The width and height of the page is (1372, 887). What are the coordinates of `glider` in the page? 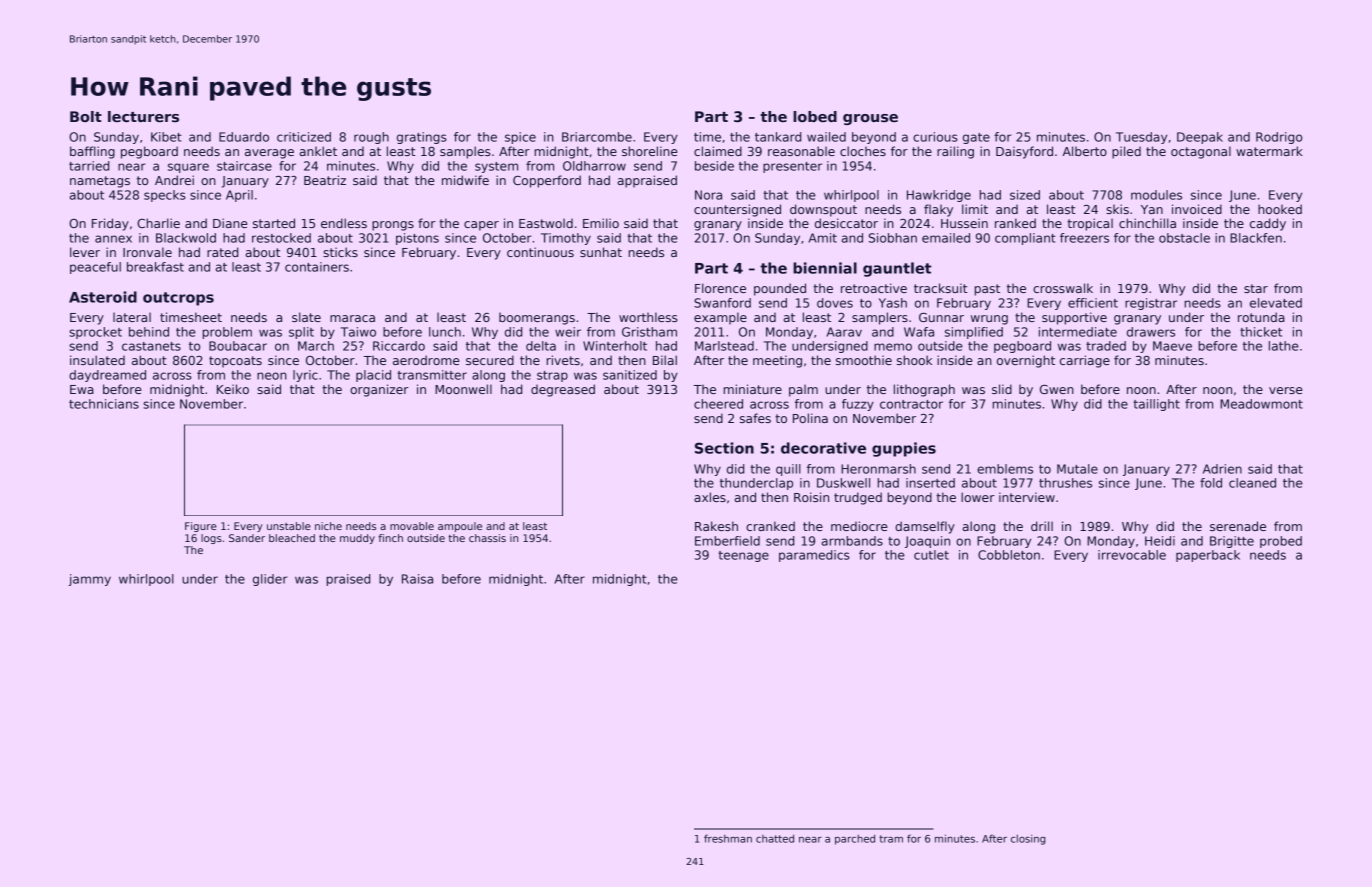 It's located at (270, 580).
